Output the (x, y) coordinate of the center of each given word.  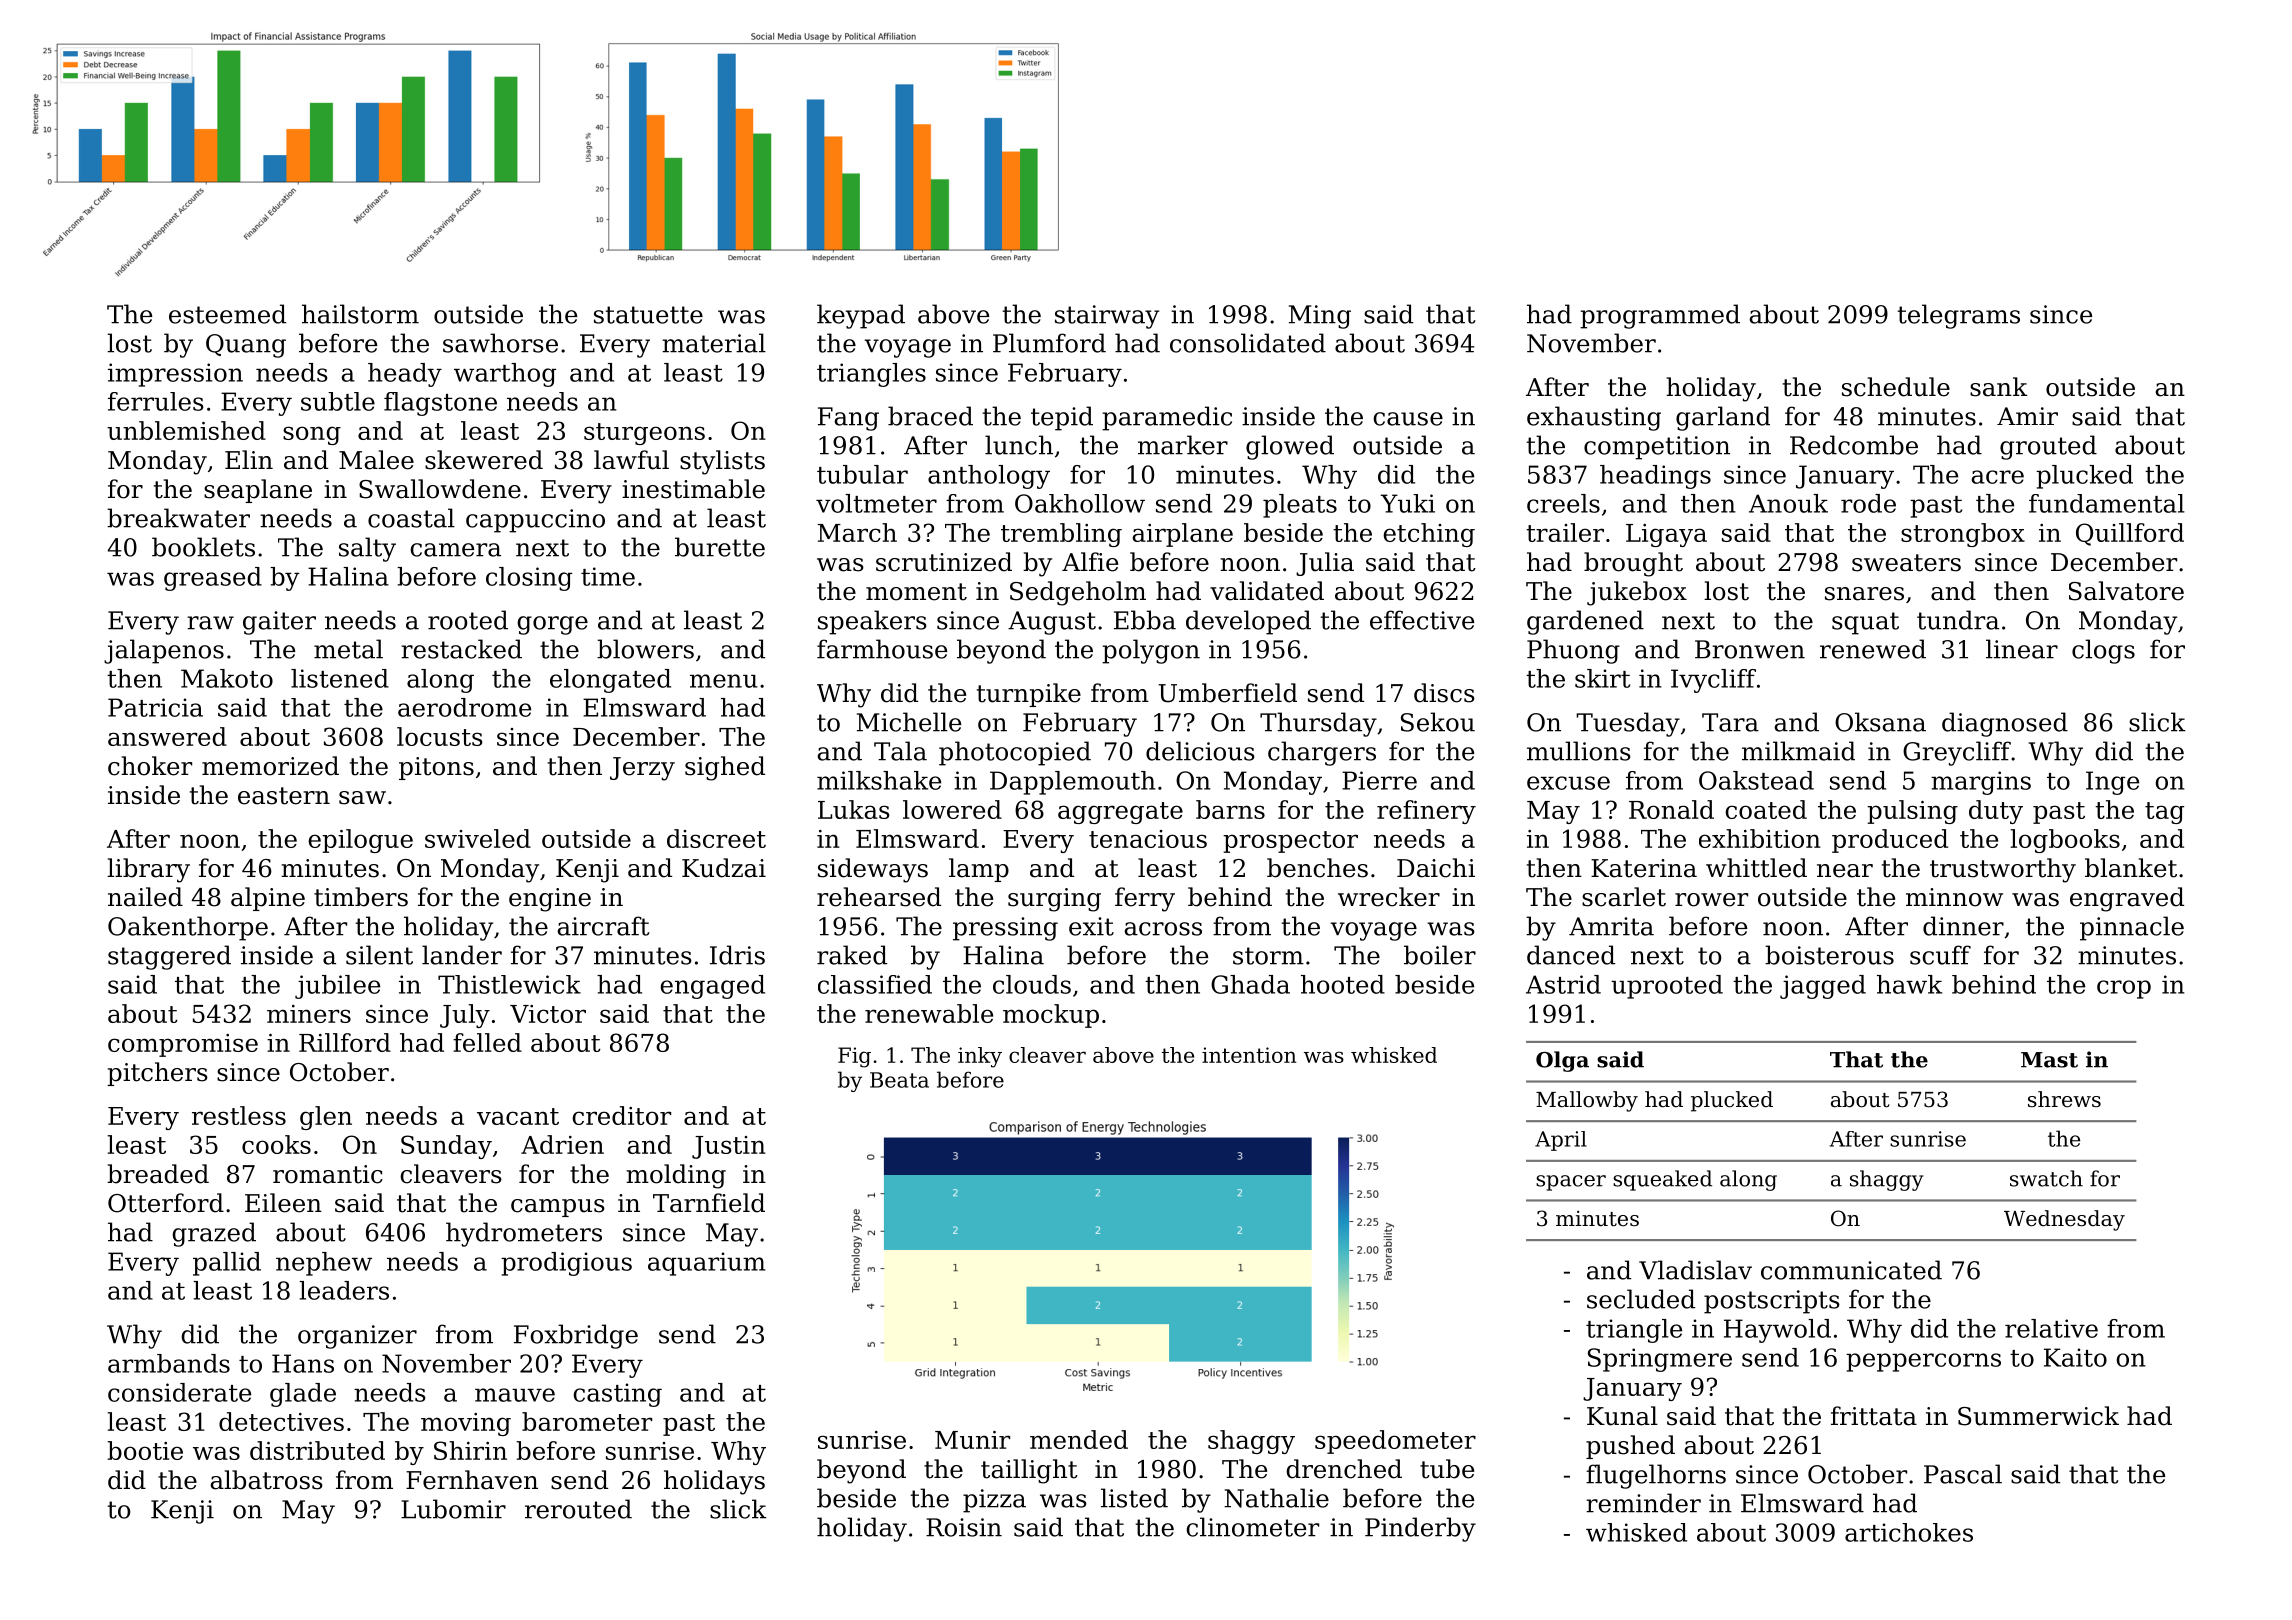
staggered (169, 957)
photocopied (1015, 753)
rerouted (578, 1509)
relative (2051, 1328)
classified (875, 984)
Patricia (155, 707)
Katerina (1644, 868)
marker (1183, 445)
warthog (505, 375)
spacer (1571, 1183)
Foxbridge (576, 1336)
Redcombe (1854, 445)
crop (2124, 989)
